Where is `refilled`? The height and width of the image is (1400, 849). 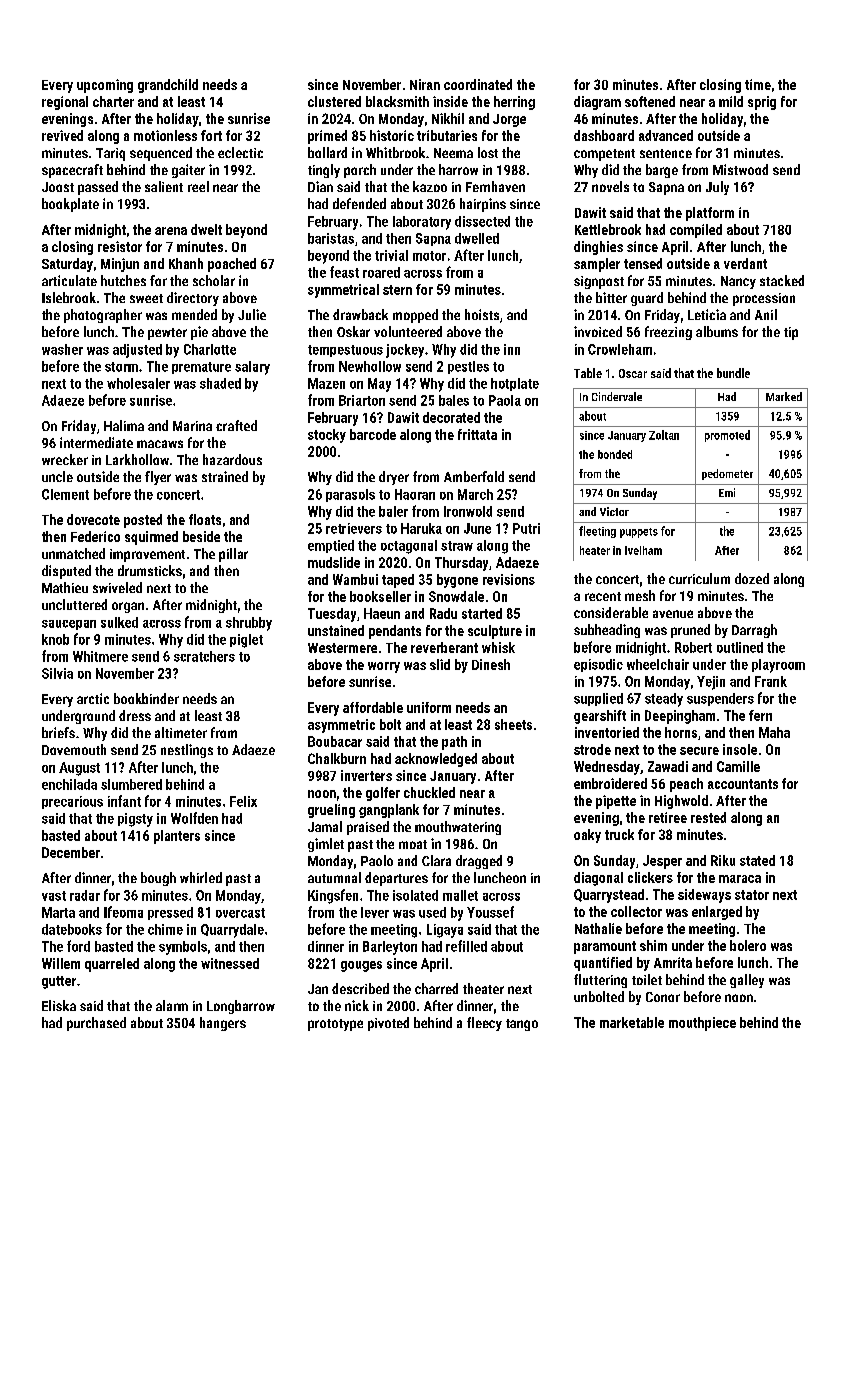
refilled is located at coordinates (466, 946).
